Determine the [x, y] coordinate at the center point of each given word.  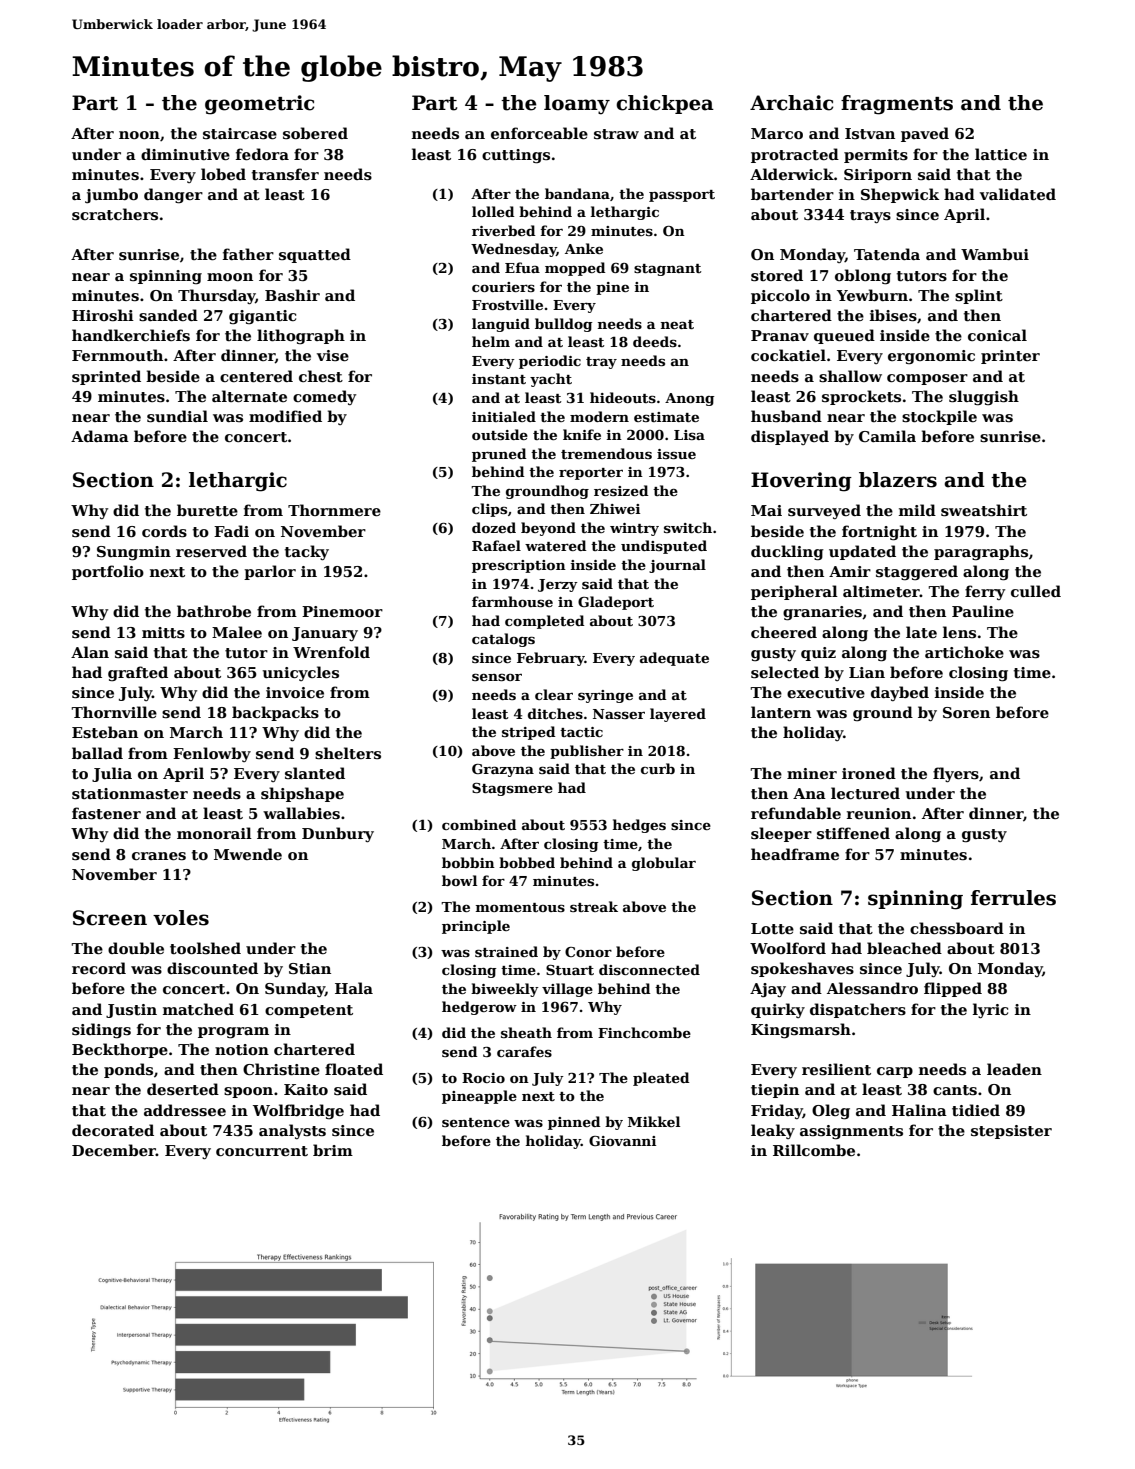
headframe [795, 854]
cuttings [516, 156]
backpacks [275, 713]
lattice [1001, 154]
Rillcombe [814, 1150]
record [99, 968]
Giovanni [622, 1141]
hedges [639, 826]
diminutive [185, 154]
